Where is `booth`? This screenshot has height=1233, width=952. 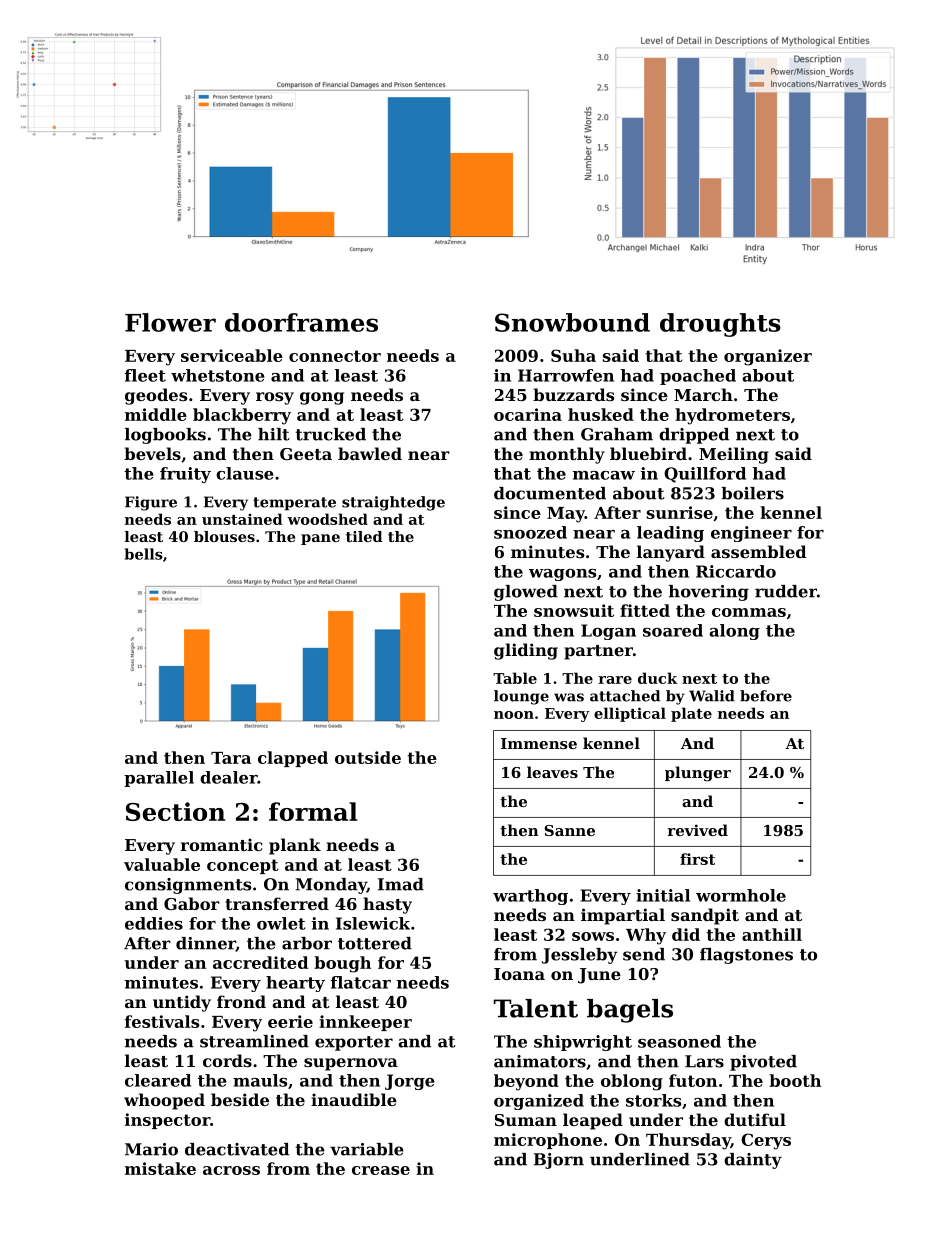
booth is located at coordinates (795, 1080).
